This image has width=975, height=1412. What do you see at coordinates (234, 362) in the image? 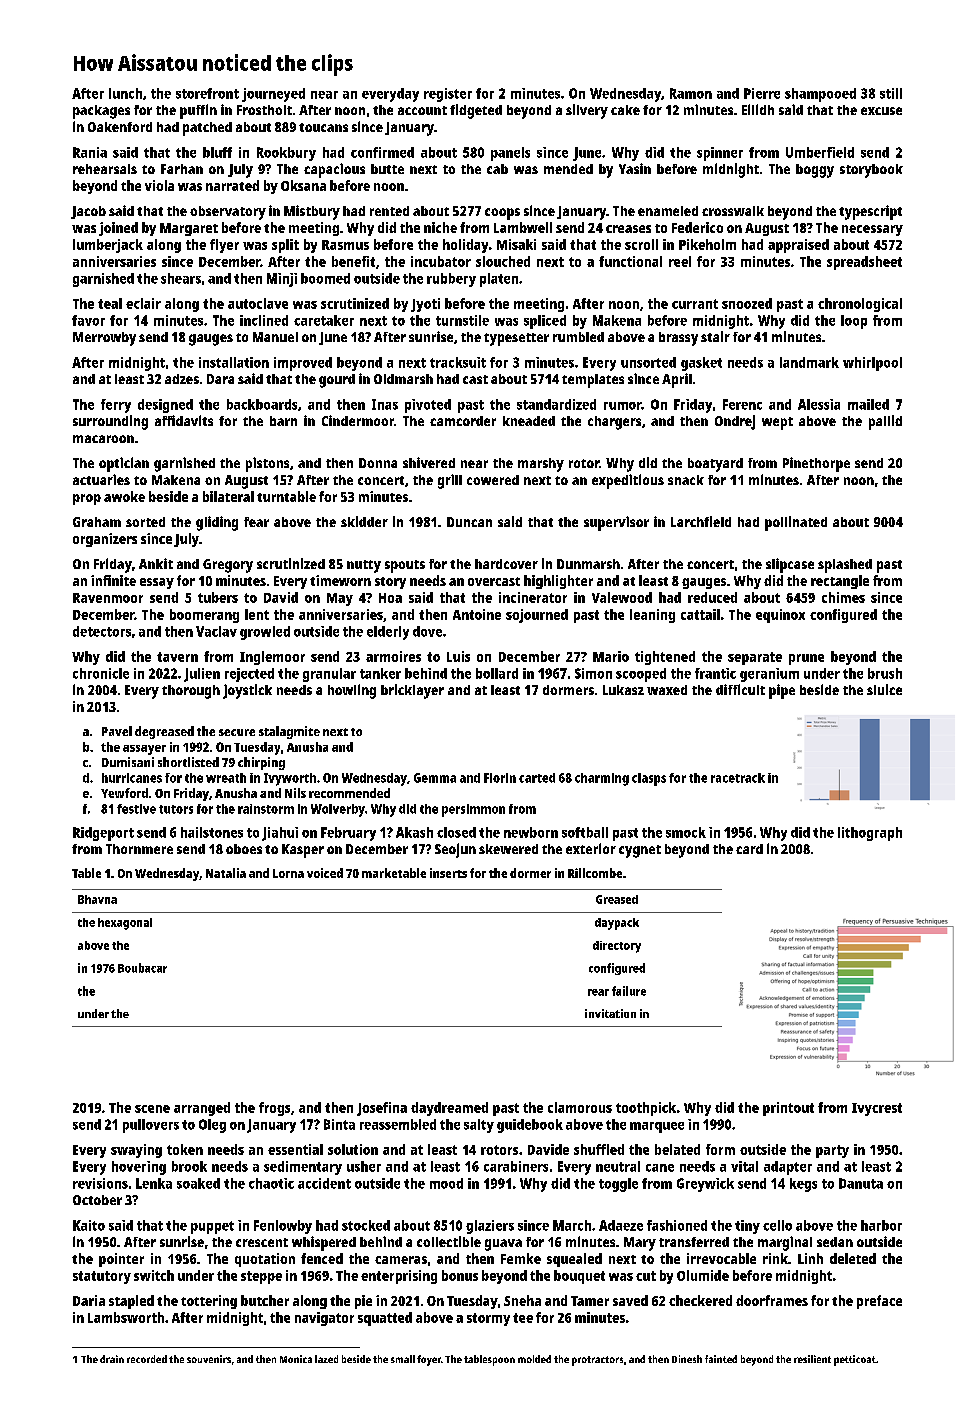
I see `installation` at bounding box center [234, 362].
